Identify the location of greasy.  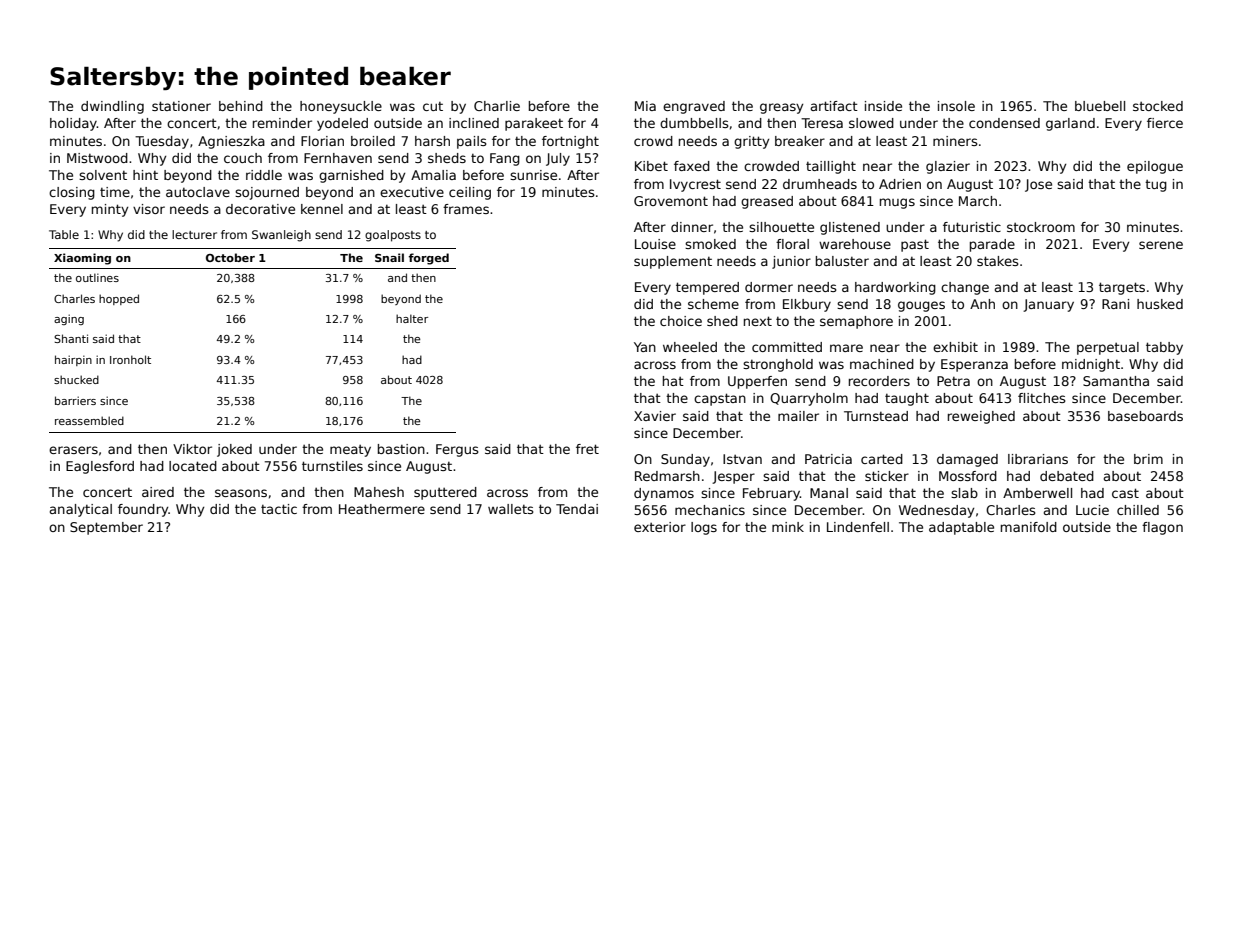
(781, 108).
